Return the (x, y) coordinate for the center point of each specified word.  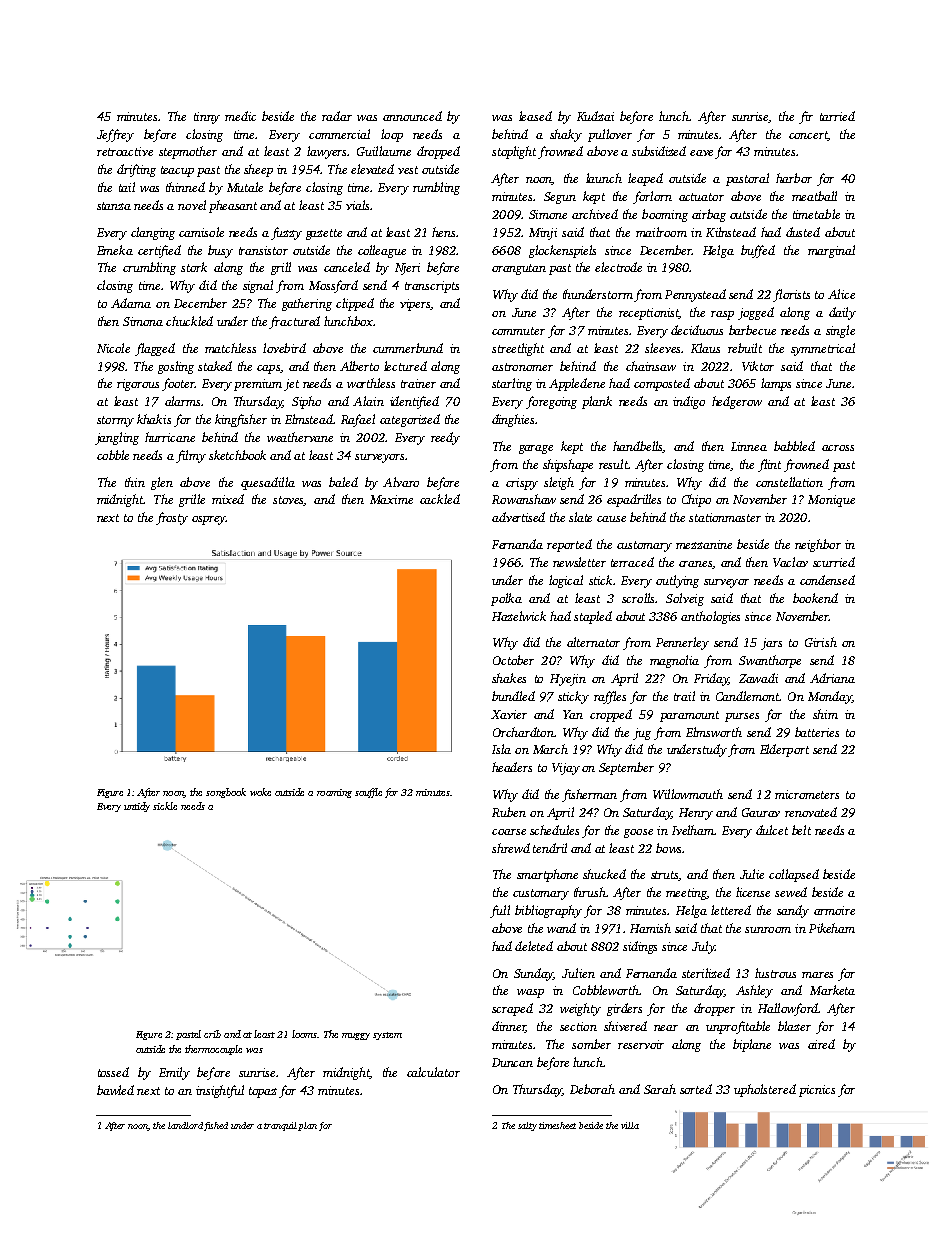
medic (240, 116)
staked (215, 366)
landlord (185, 1125)
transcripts (432, 287)
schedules (554, 830)
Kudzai (595, 116)
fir (806, 117)
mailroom (661, 232)
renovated (811, 812)
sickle (165, 806)
